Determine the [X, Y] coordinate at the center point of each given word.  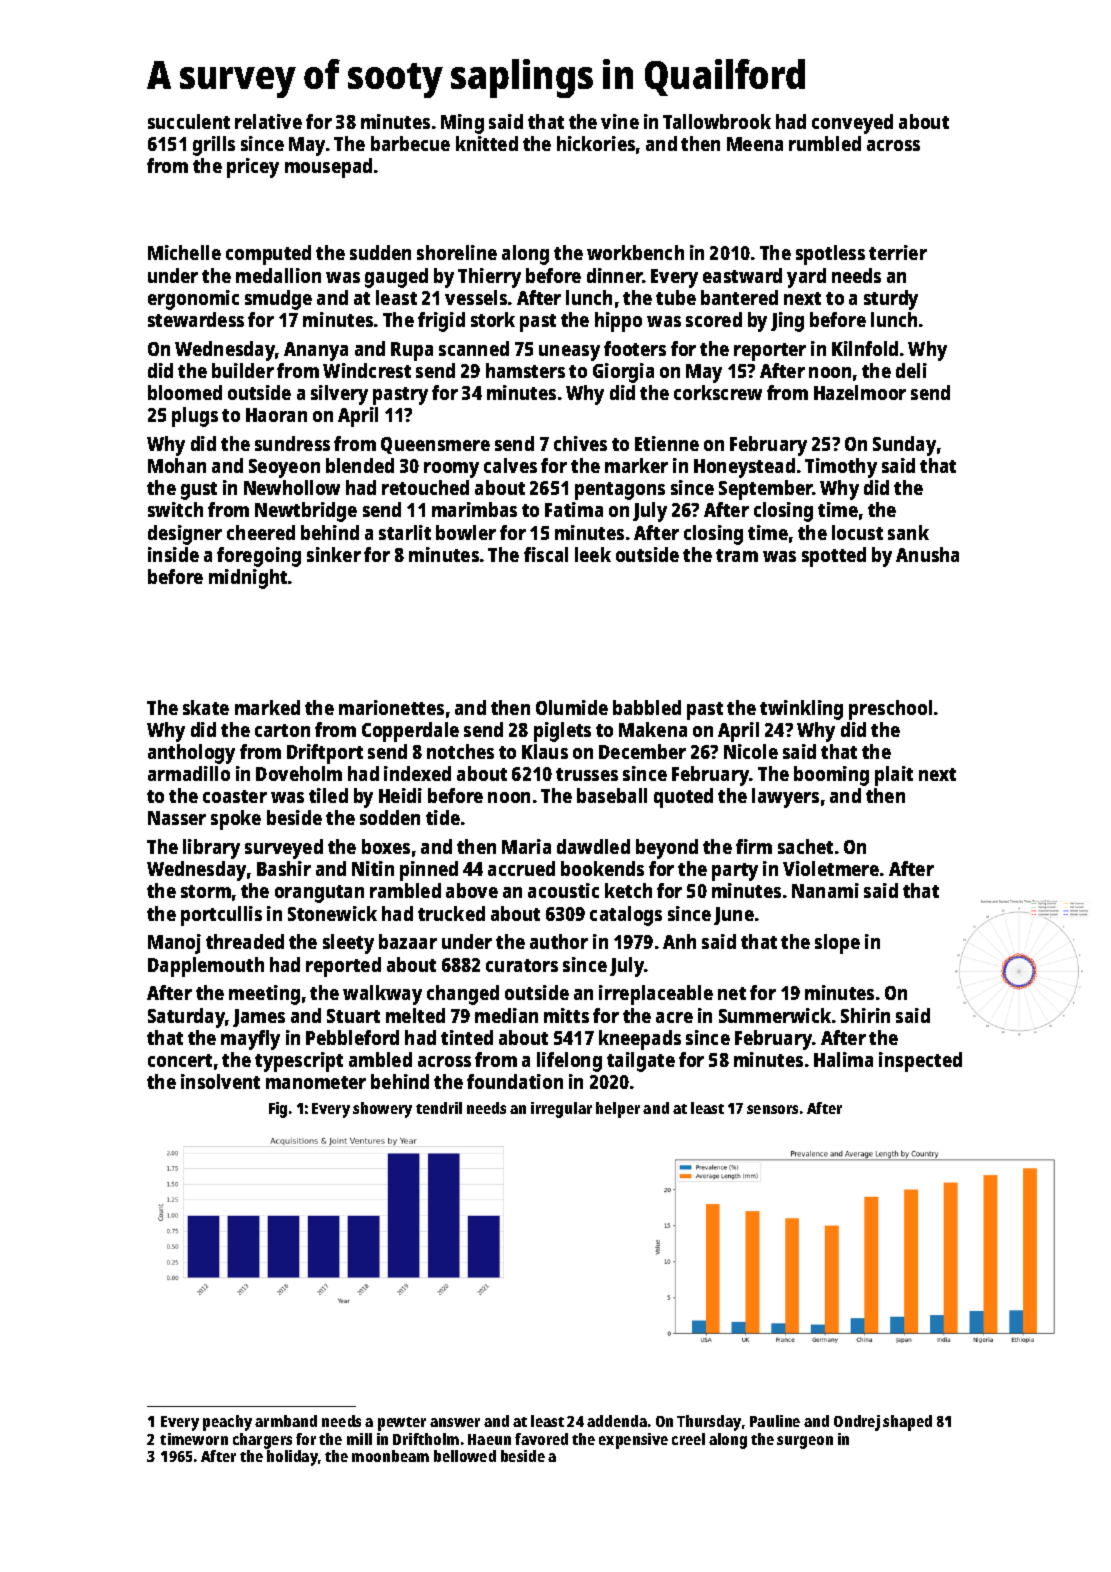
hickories [596, 143]
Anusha [927, 554]
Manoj [174, 944]
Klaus [545, 751]
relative [268, 121]
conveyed [852, 124]
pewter [402, 1424]
